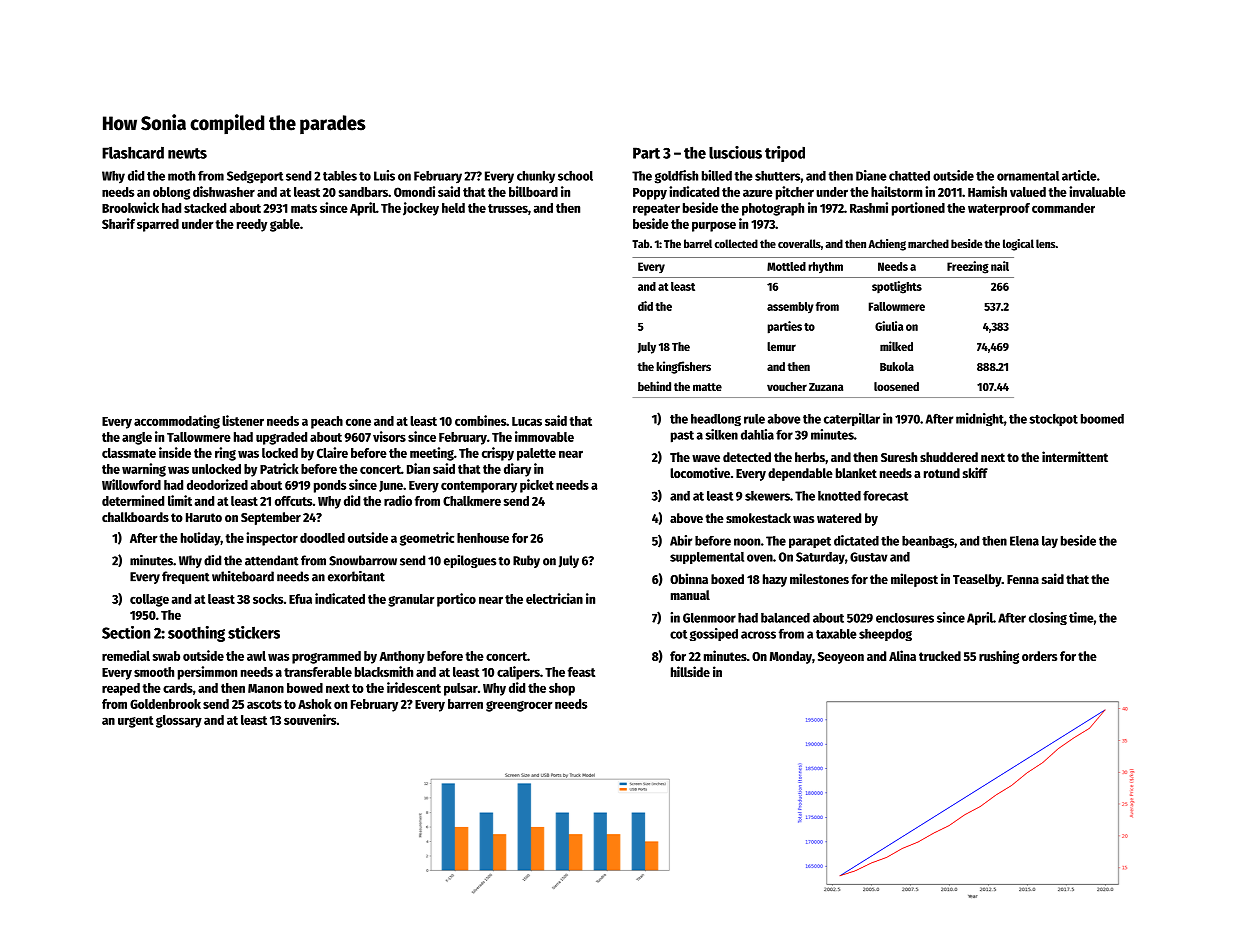  Describe the element at coordinates (735, 152) in the screenshot. I see `luscious` at that location.
